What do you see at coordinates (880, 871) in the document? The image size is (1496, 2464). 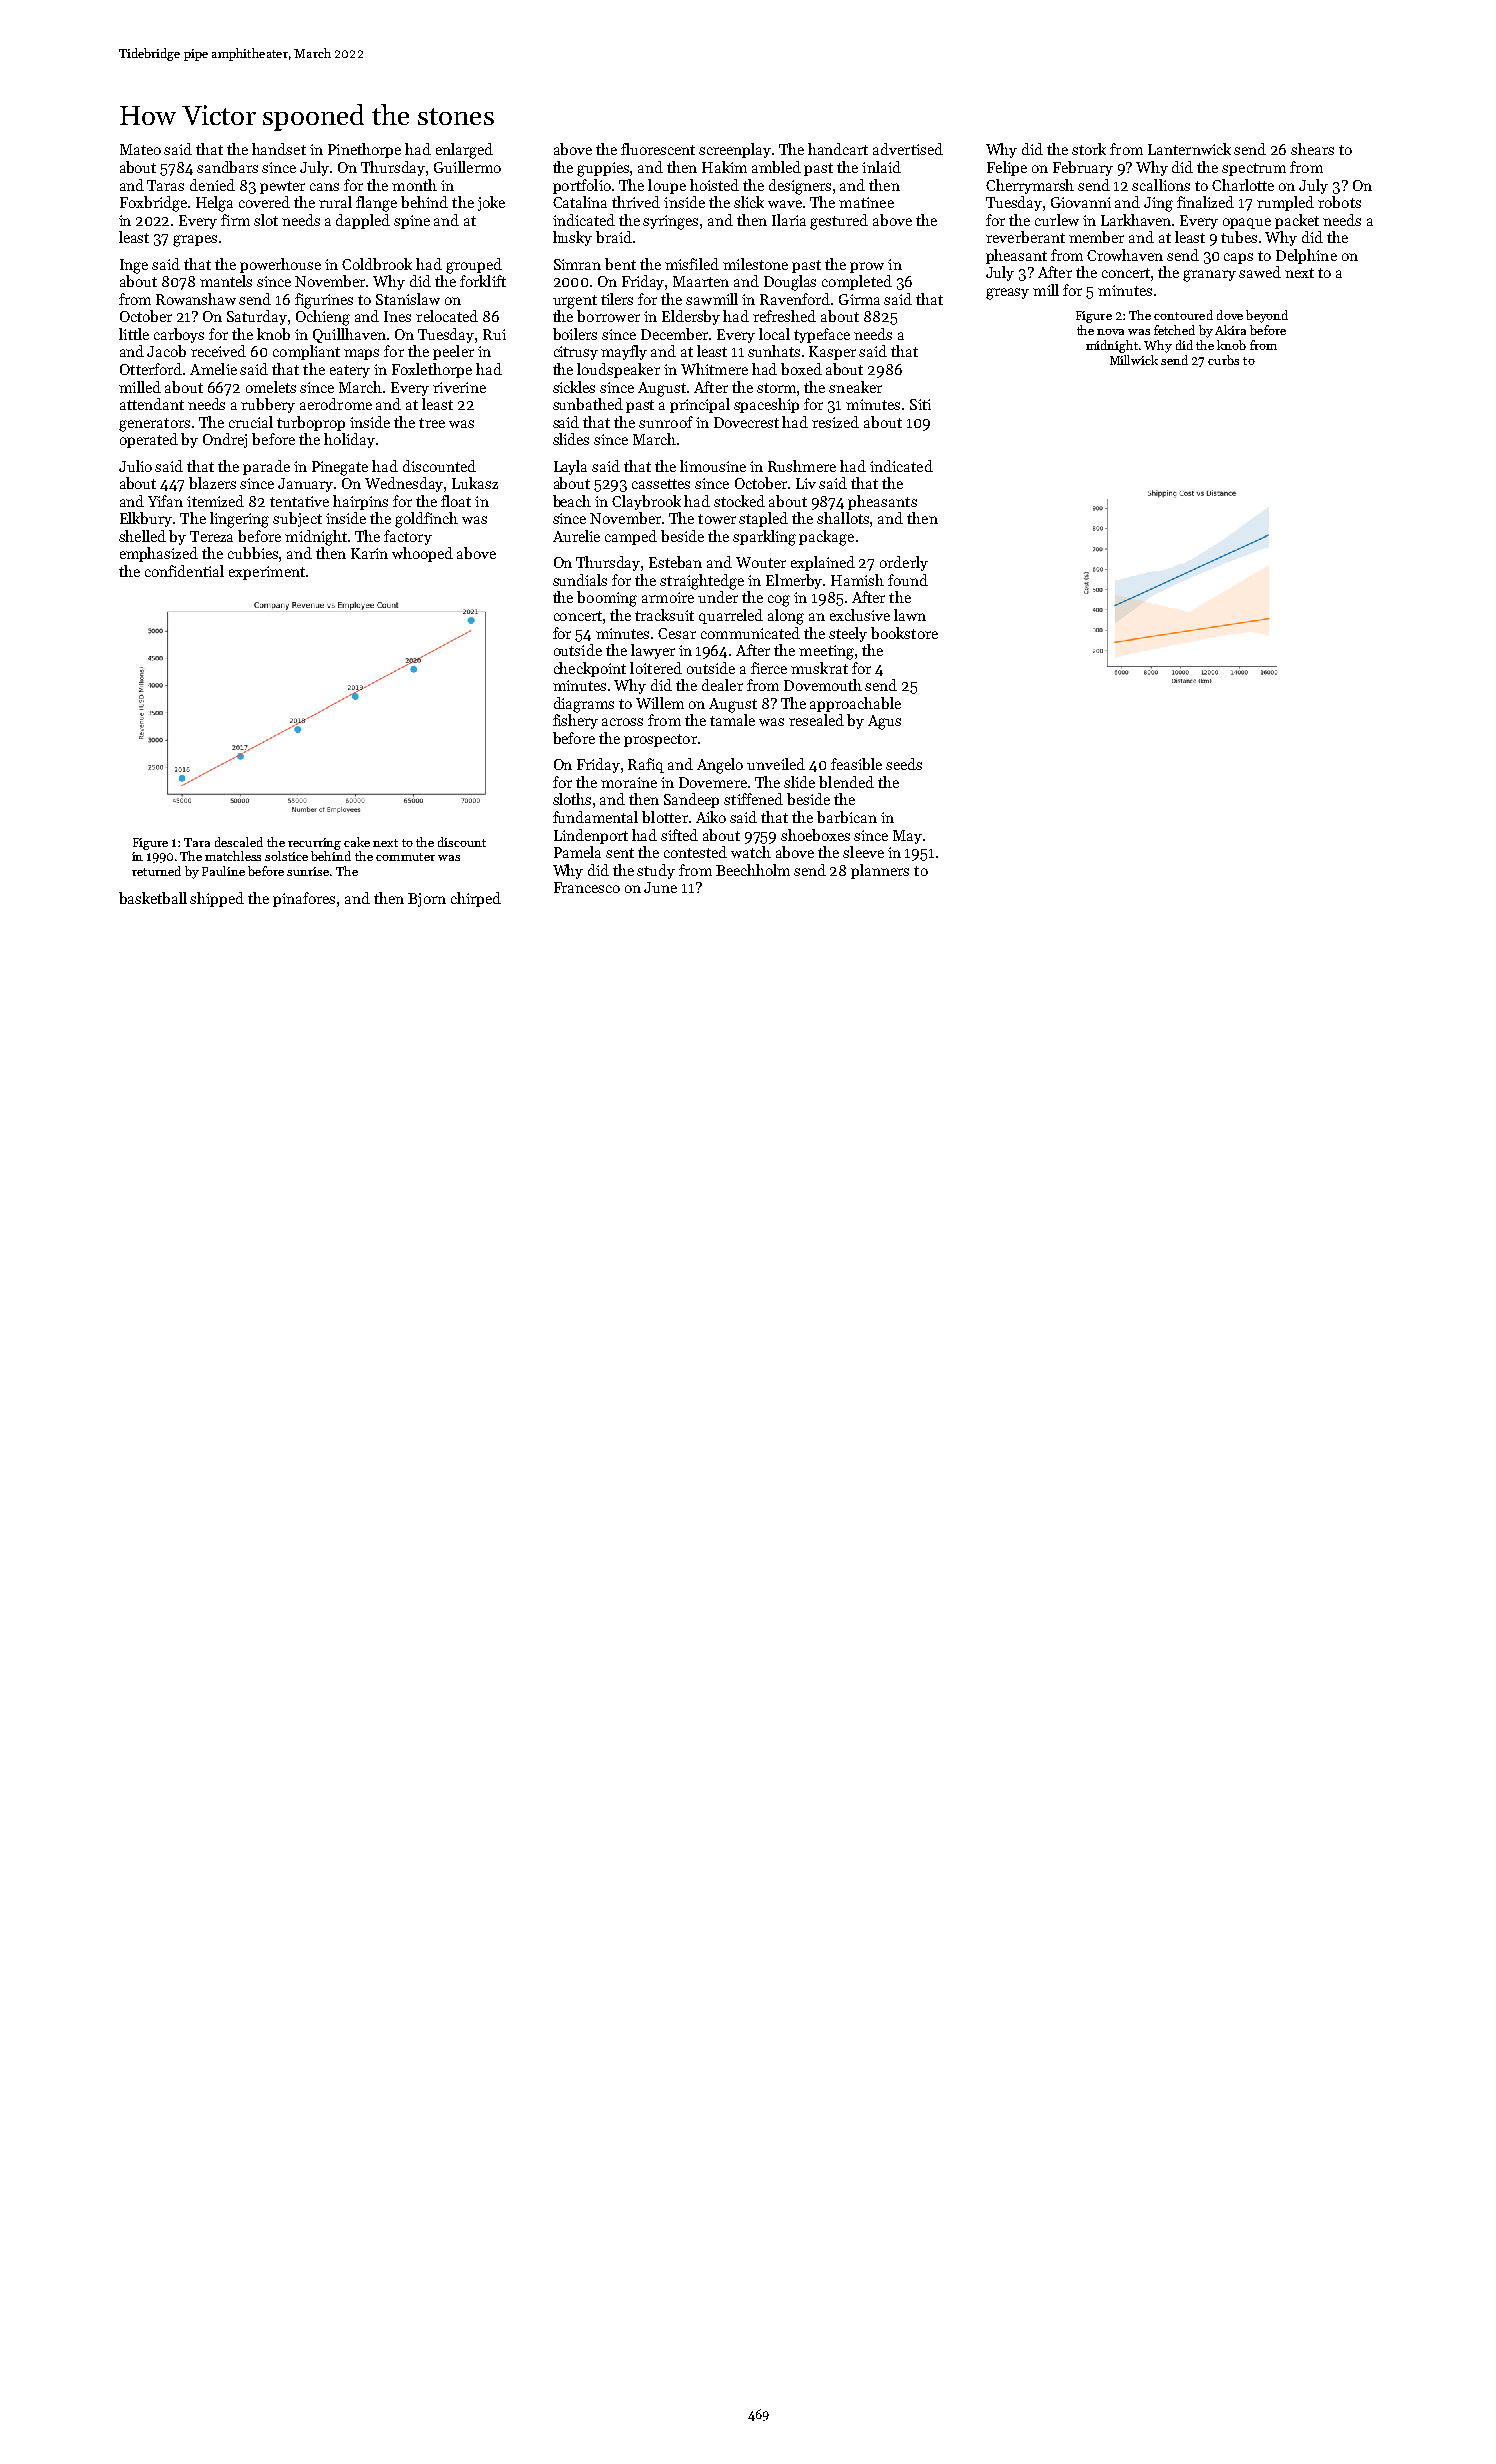 I see `planners` at bounding box center [880, 871].
